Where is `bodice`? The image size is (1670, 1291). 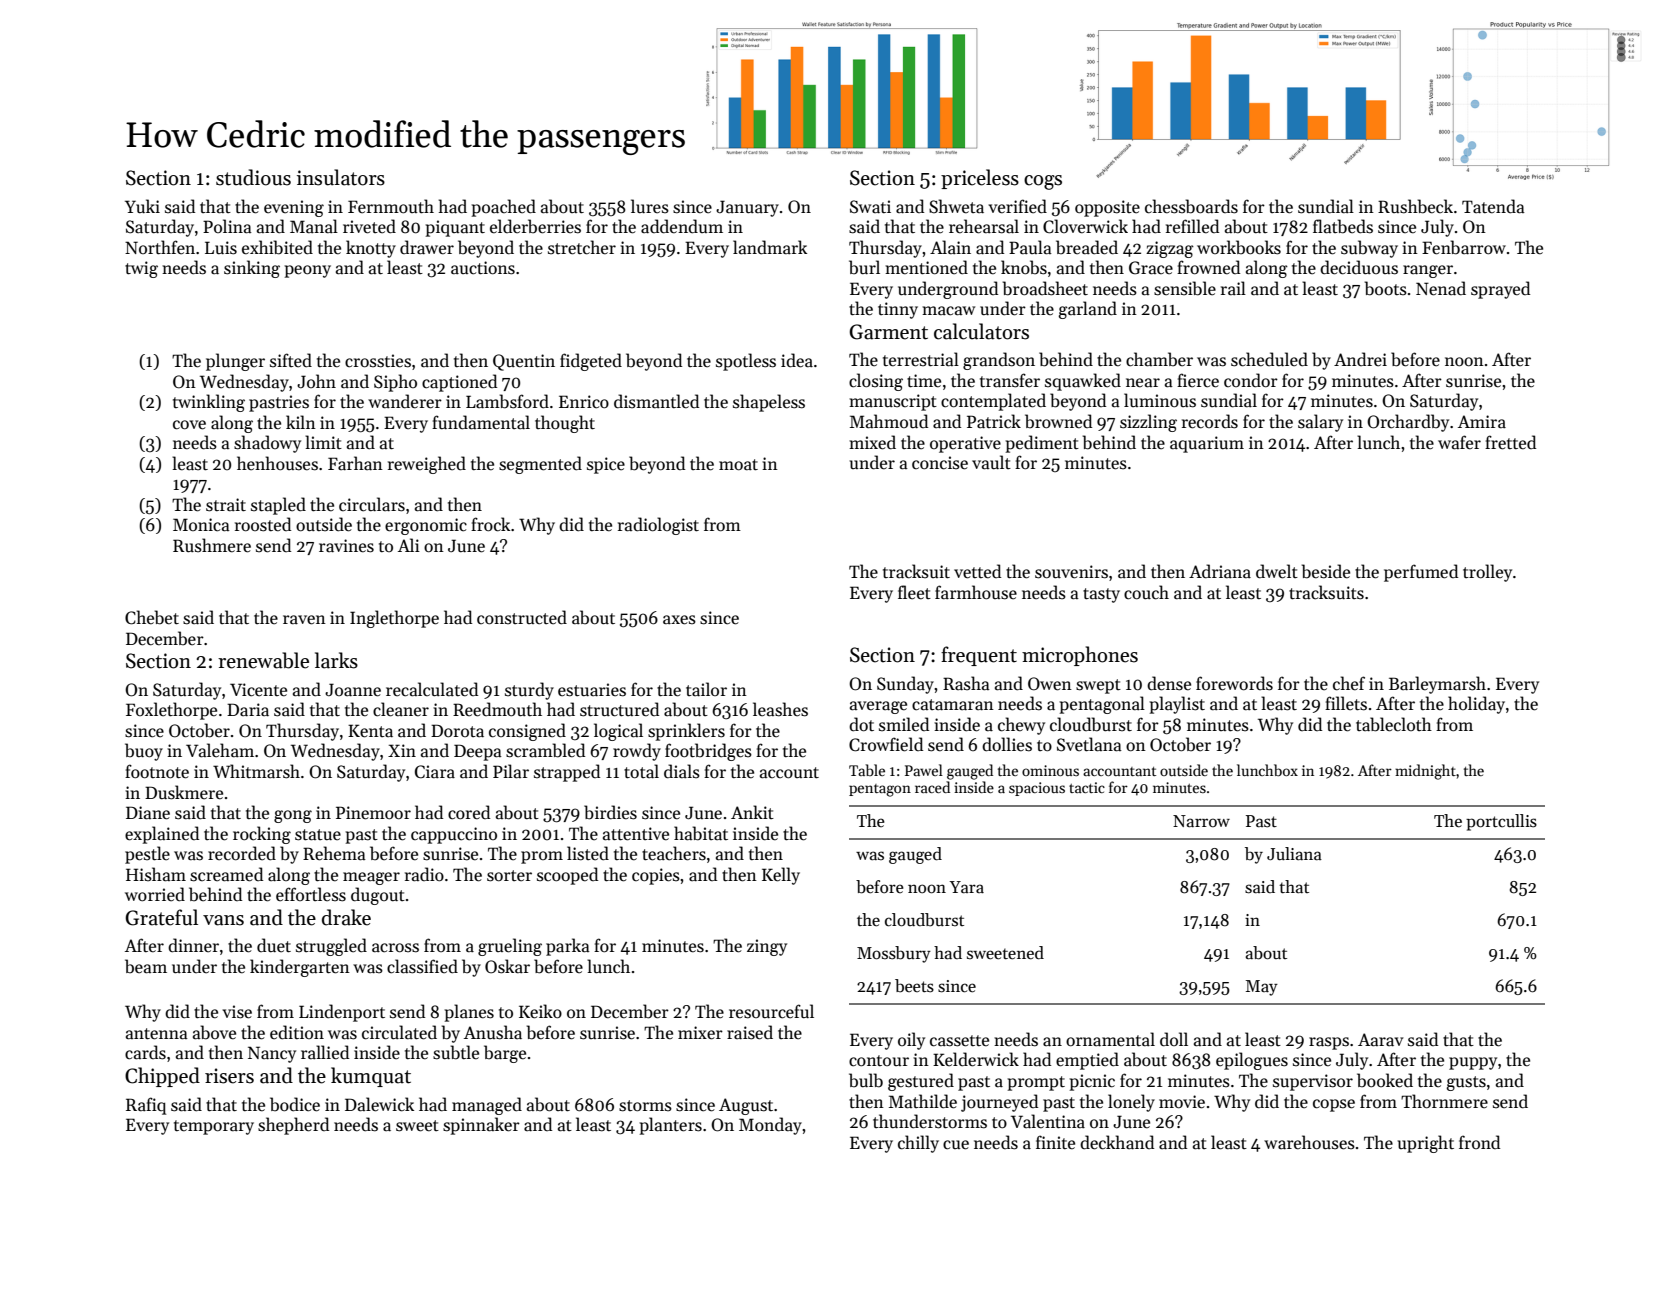
bodice is located at coordinates (295, 1104).
